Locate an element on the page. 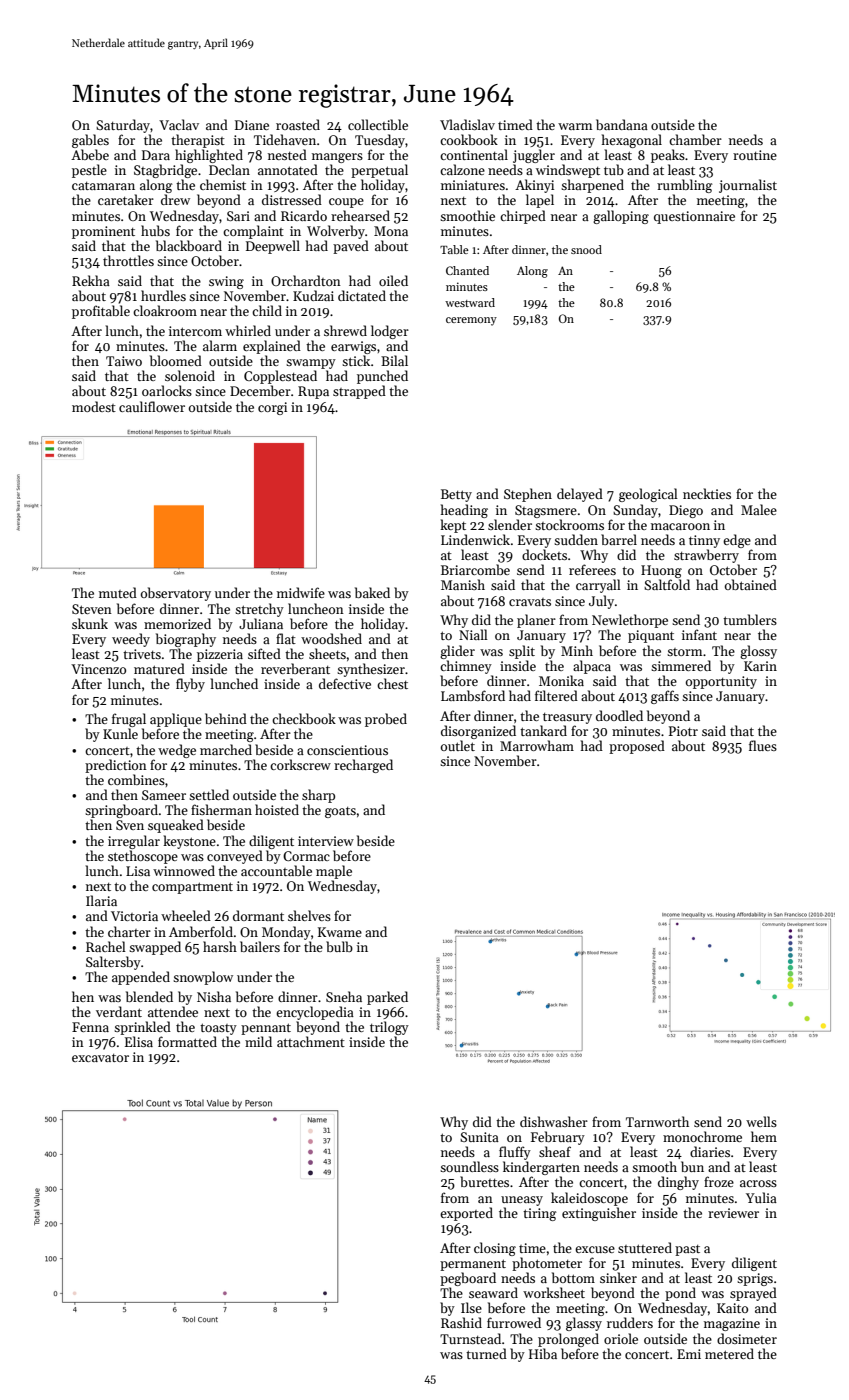  flues is located at coordinates (763, 745).
